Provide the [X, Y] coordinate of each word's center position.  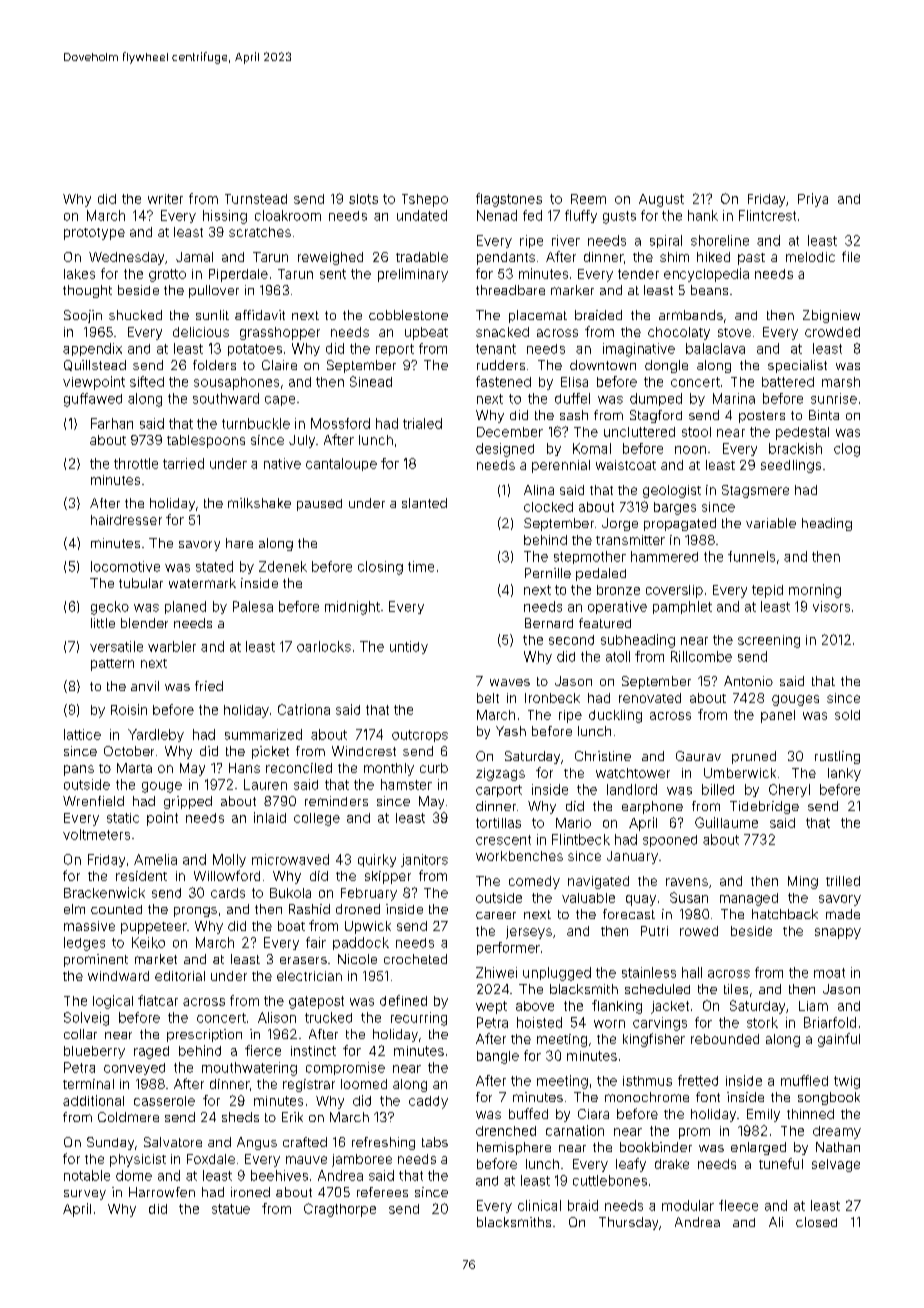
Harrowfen [162, 1192]
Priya [813, 200]
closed [816, 1222]
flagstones [509, 200]
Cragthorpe [340, 1210]
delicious [201, 332]
